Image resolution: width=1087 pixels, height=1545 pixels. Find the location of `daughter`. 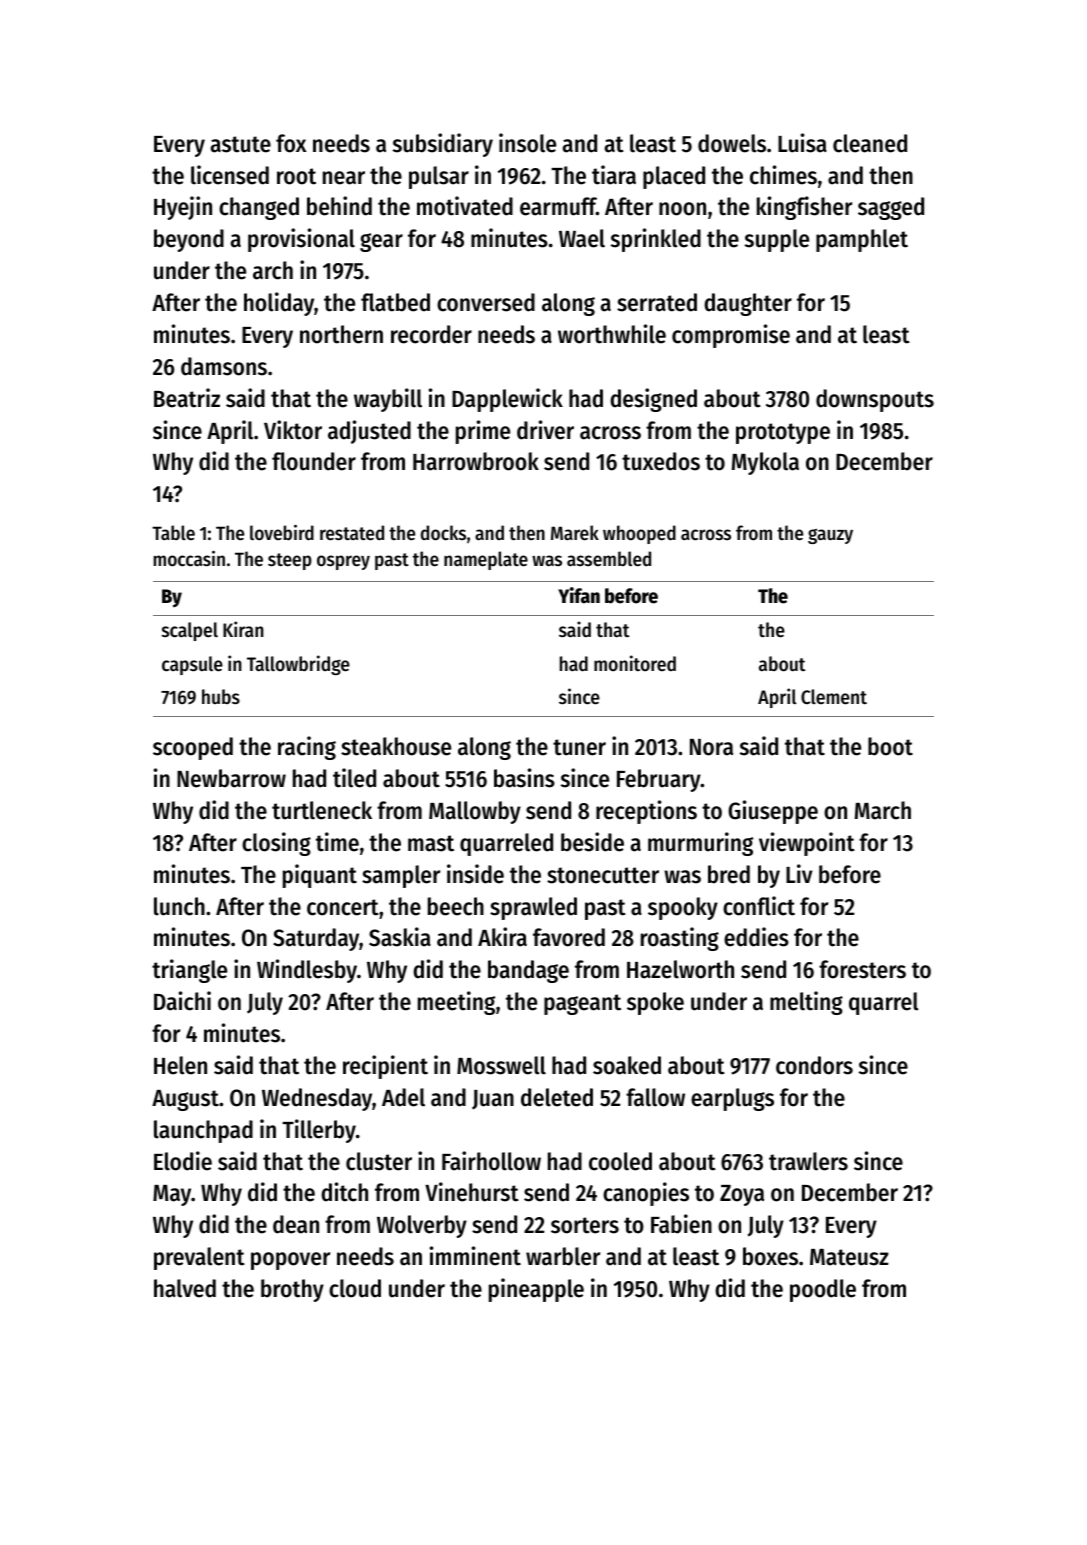

daughter is located at coordinates (748, 304).
